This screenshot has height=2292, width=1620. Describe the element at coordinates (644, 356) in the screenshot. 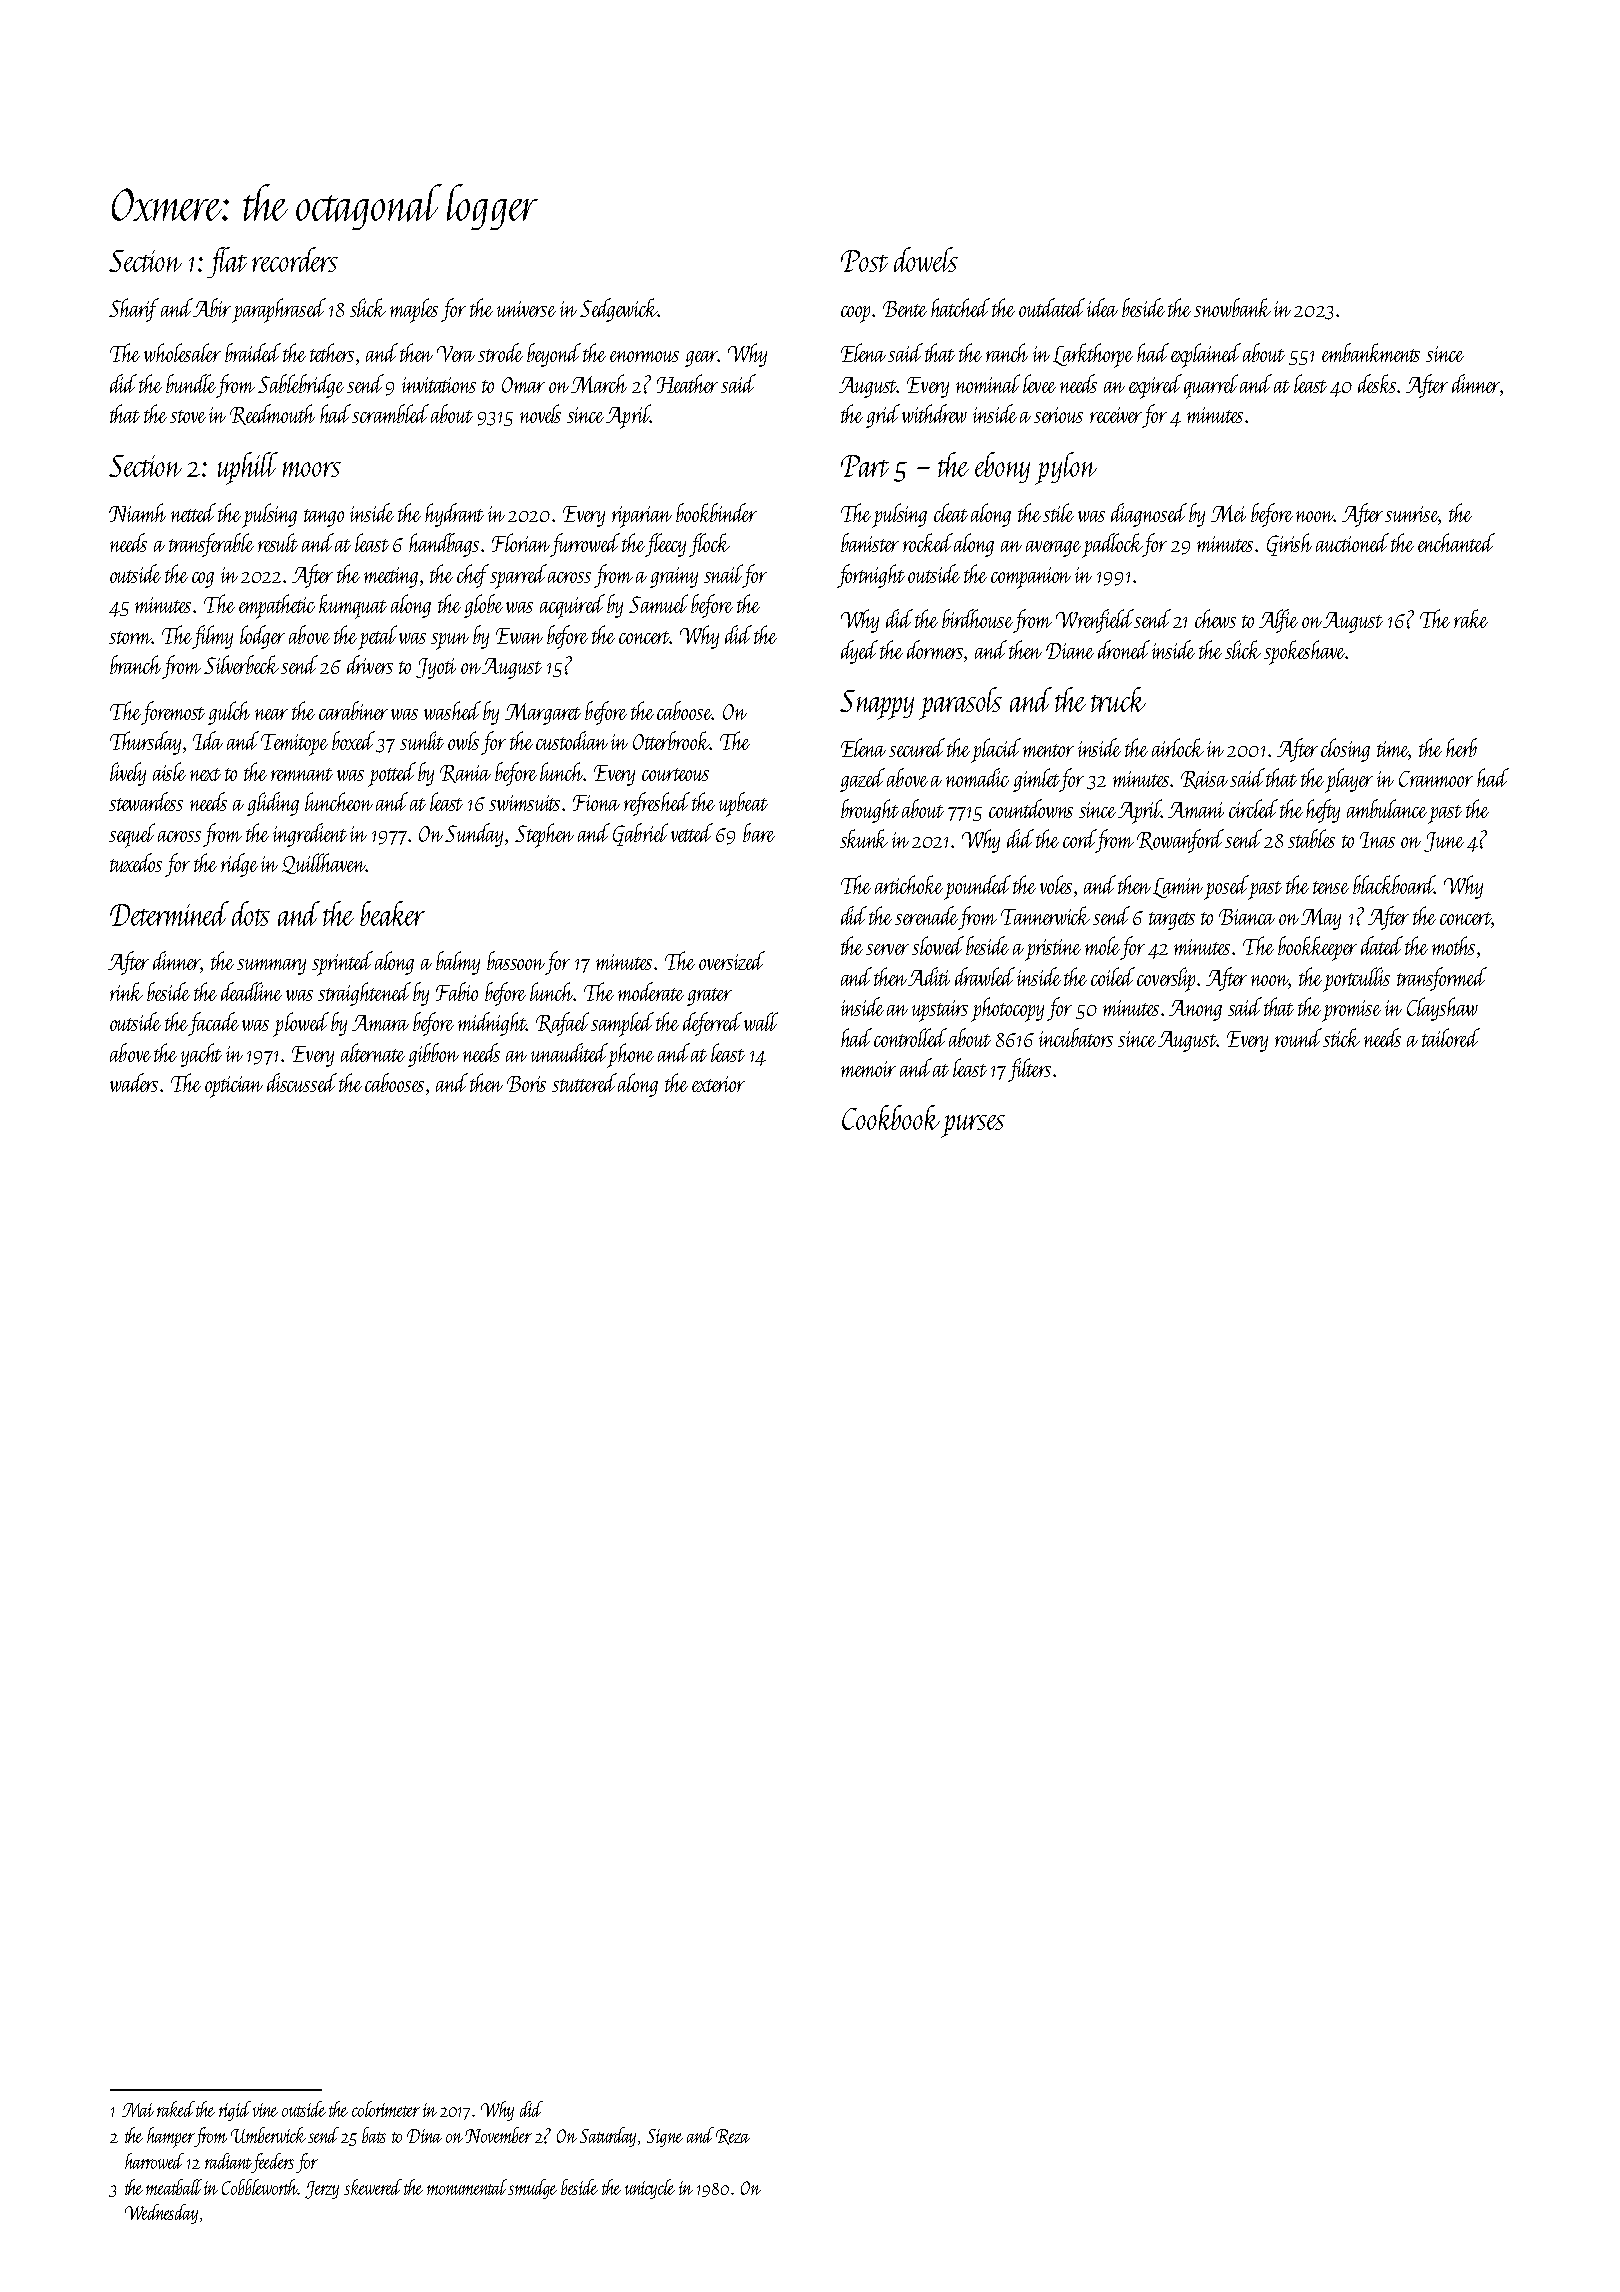

I see `enormous` at that location.
